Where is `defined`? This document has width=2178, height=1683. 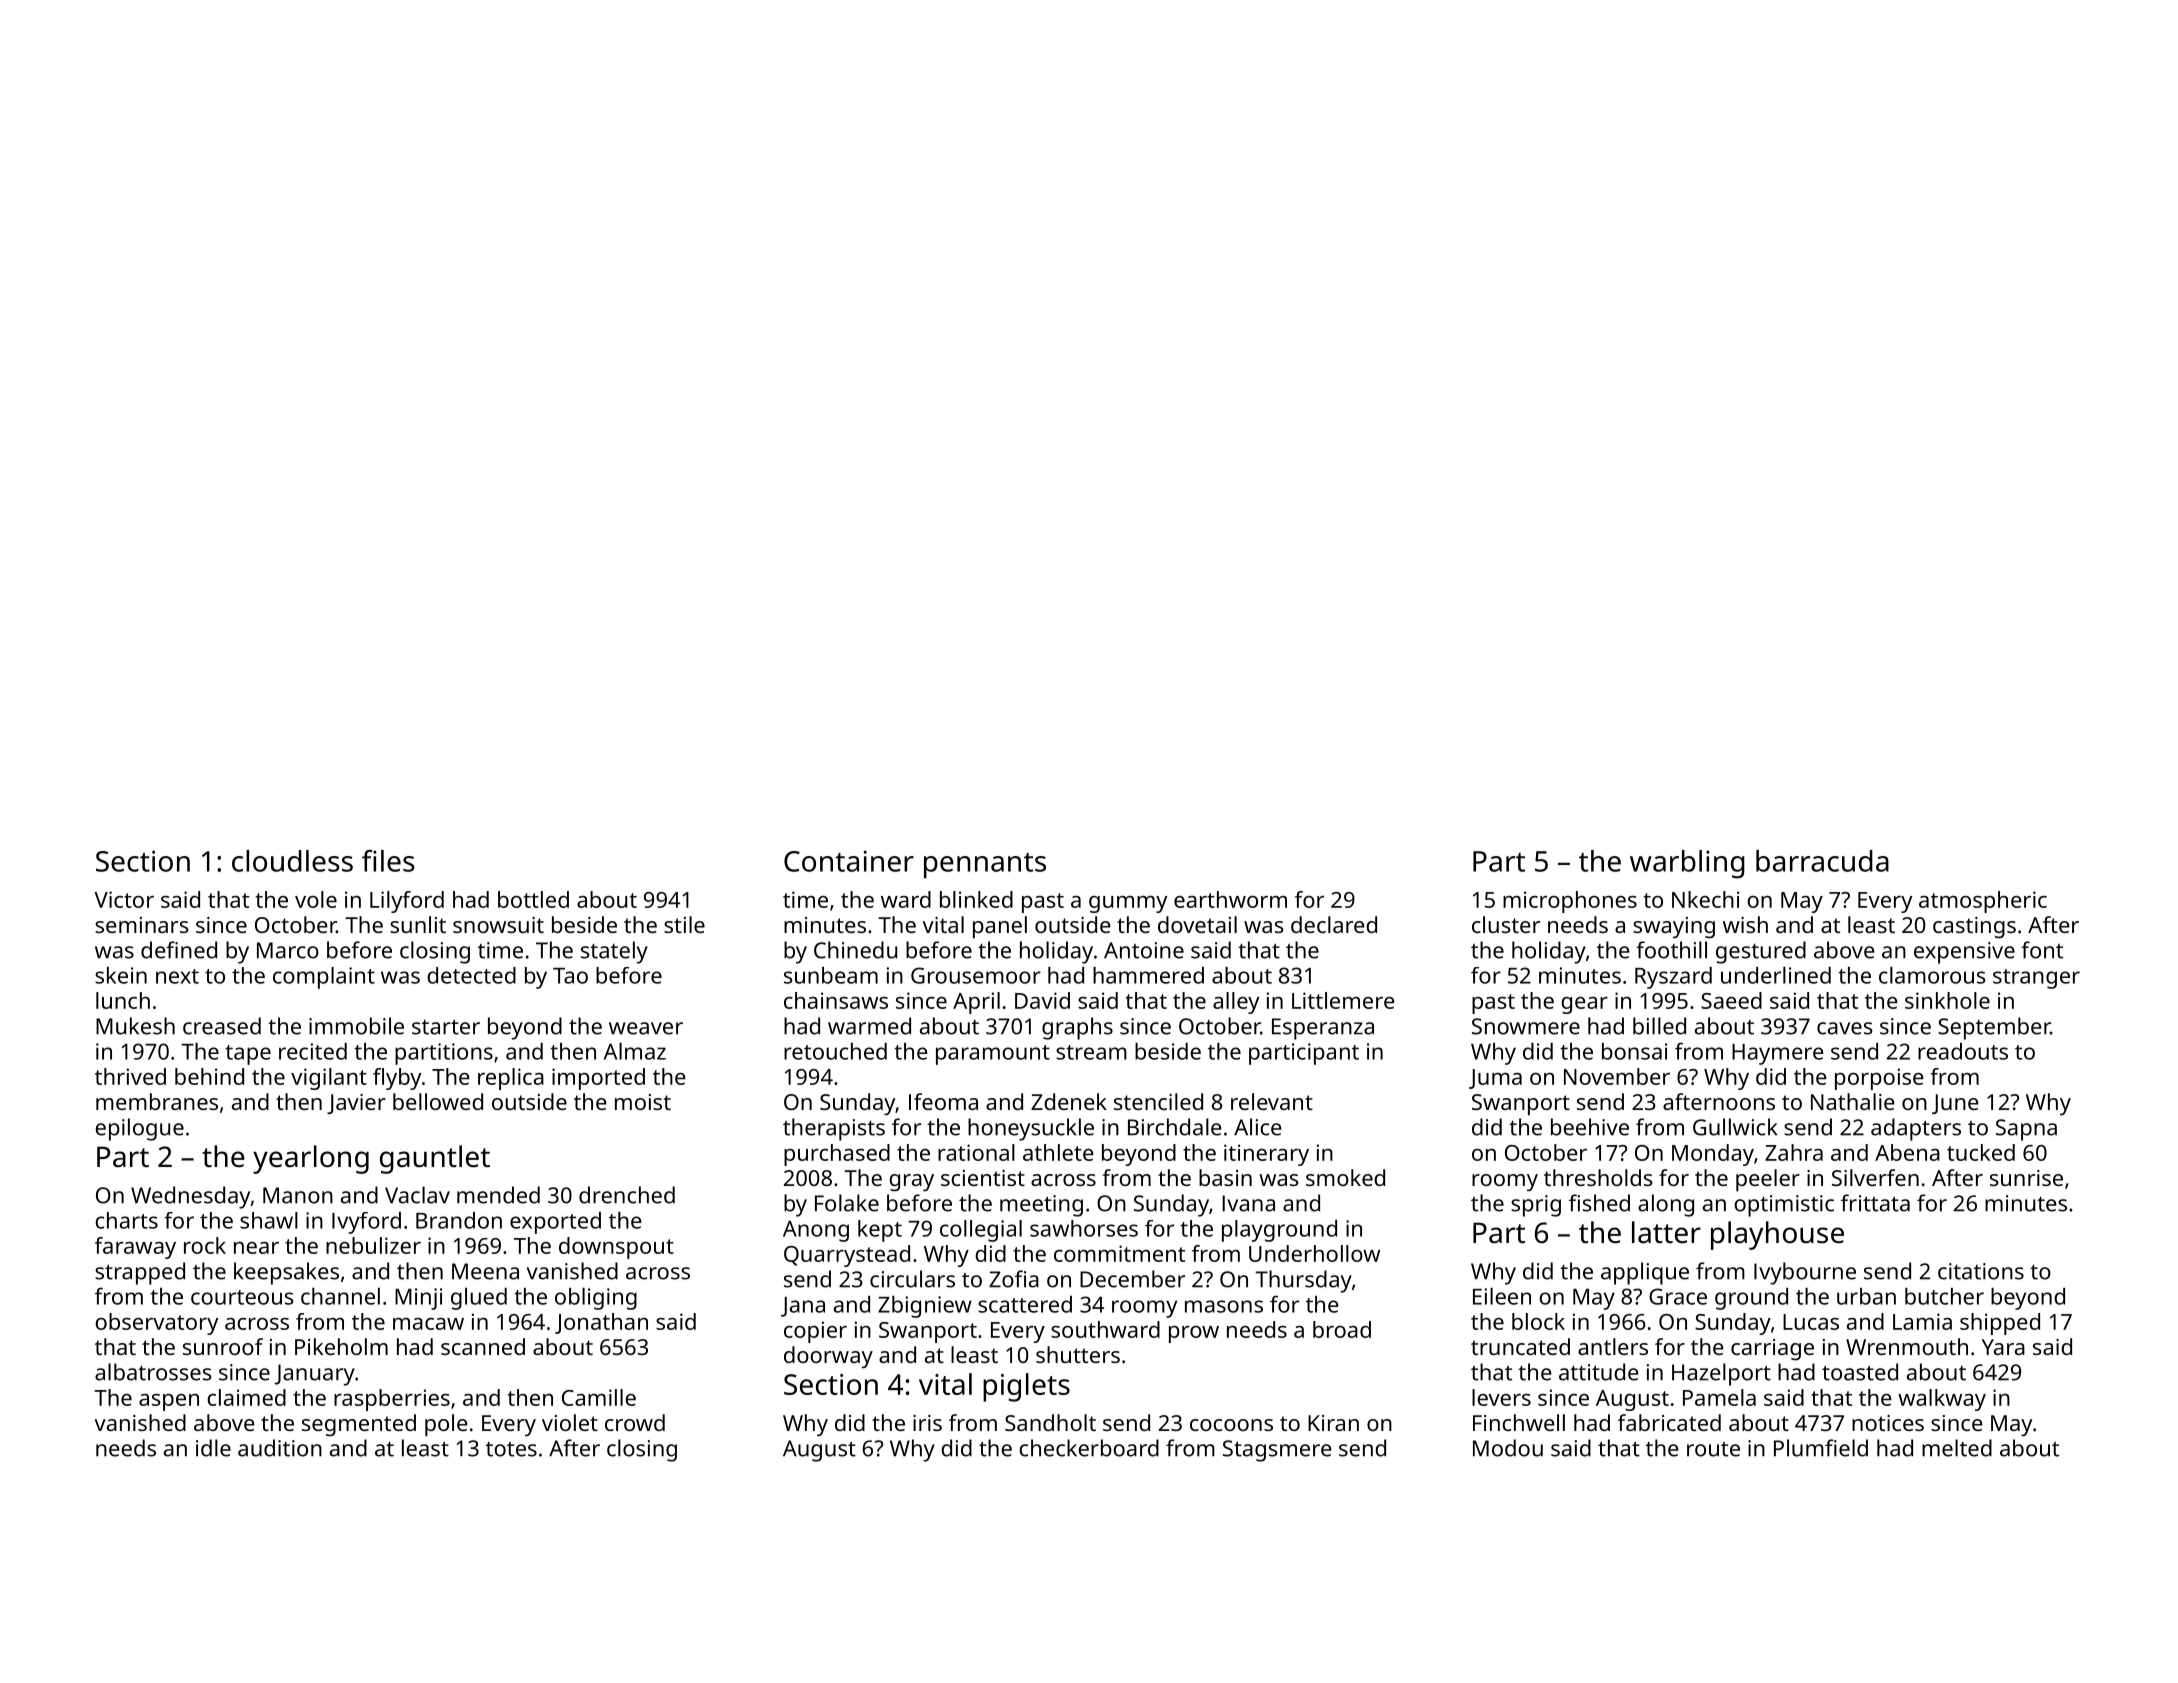 defined is located at coordinates (179, 950).
